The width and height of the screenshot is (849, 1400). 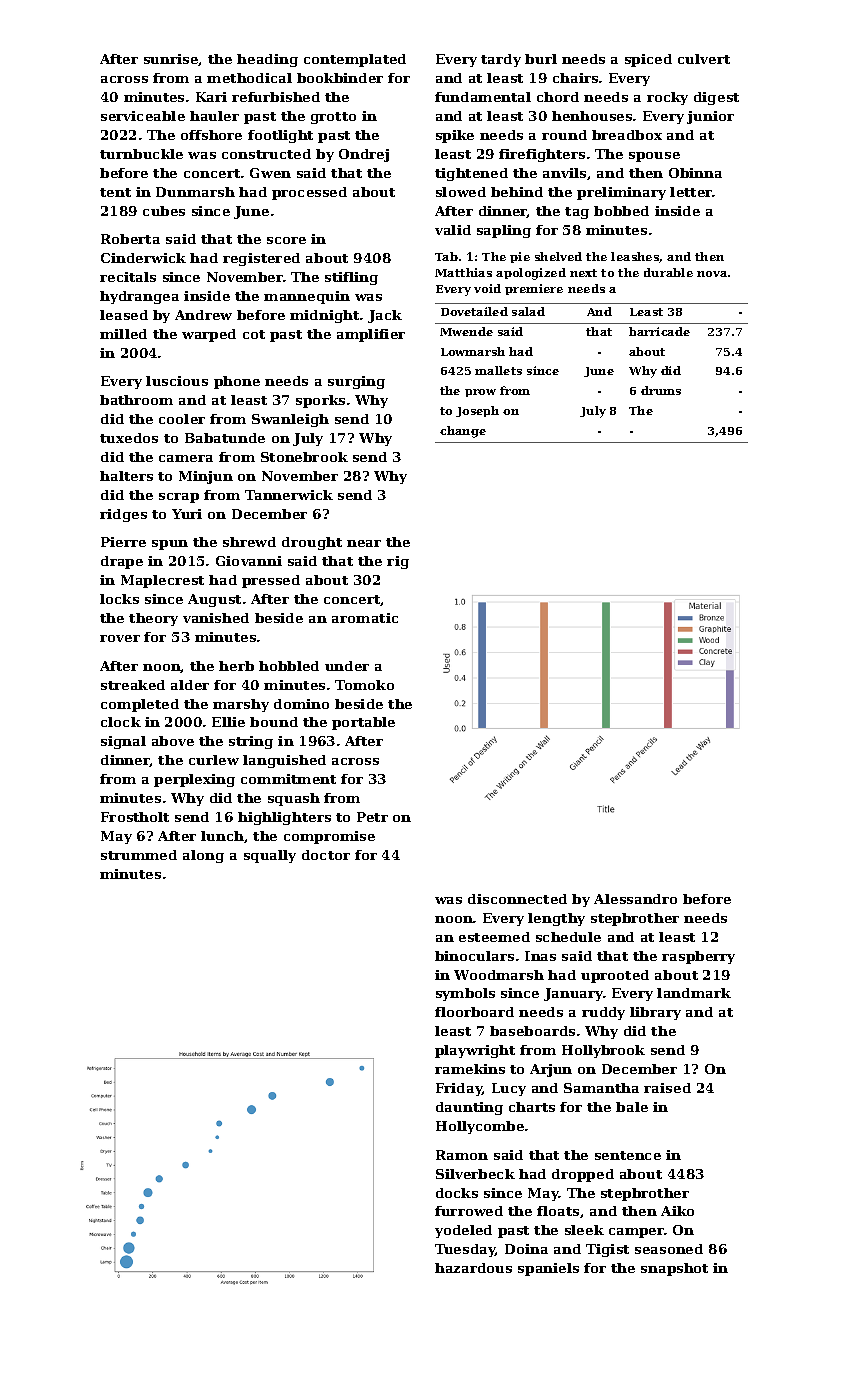 What do you see at coordinates (509, 1089) in the screenshot?
I see `Lucy` at bounding box center [509, 1089].
